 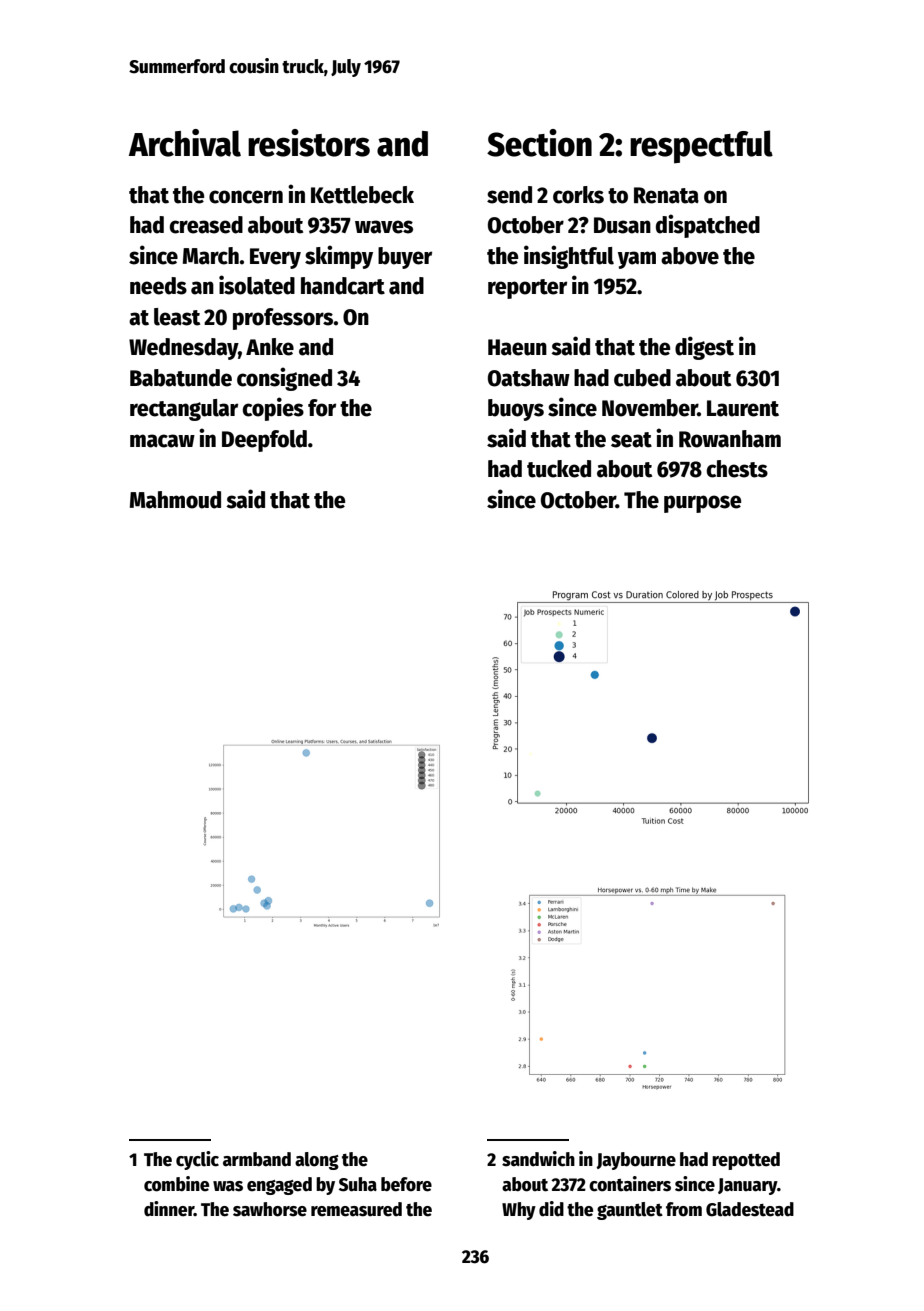 What do you see at coordinates (317, 1161) in the screenshot?
I see `along` at bounding box center [317, 1161].
